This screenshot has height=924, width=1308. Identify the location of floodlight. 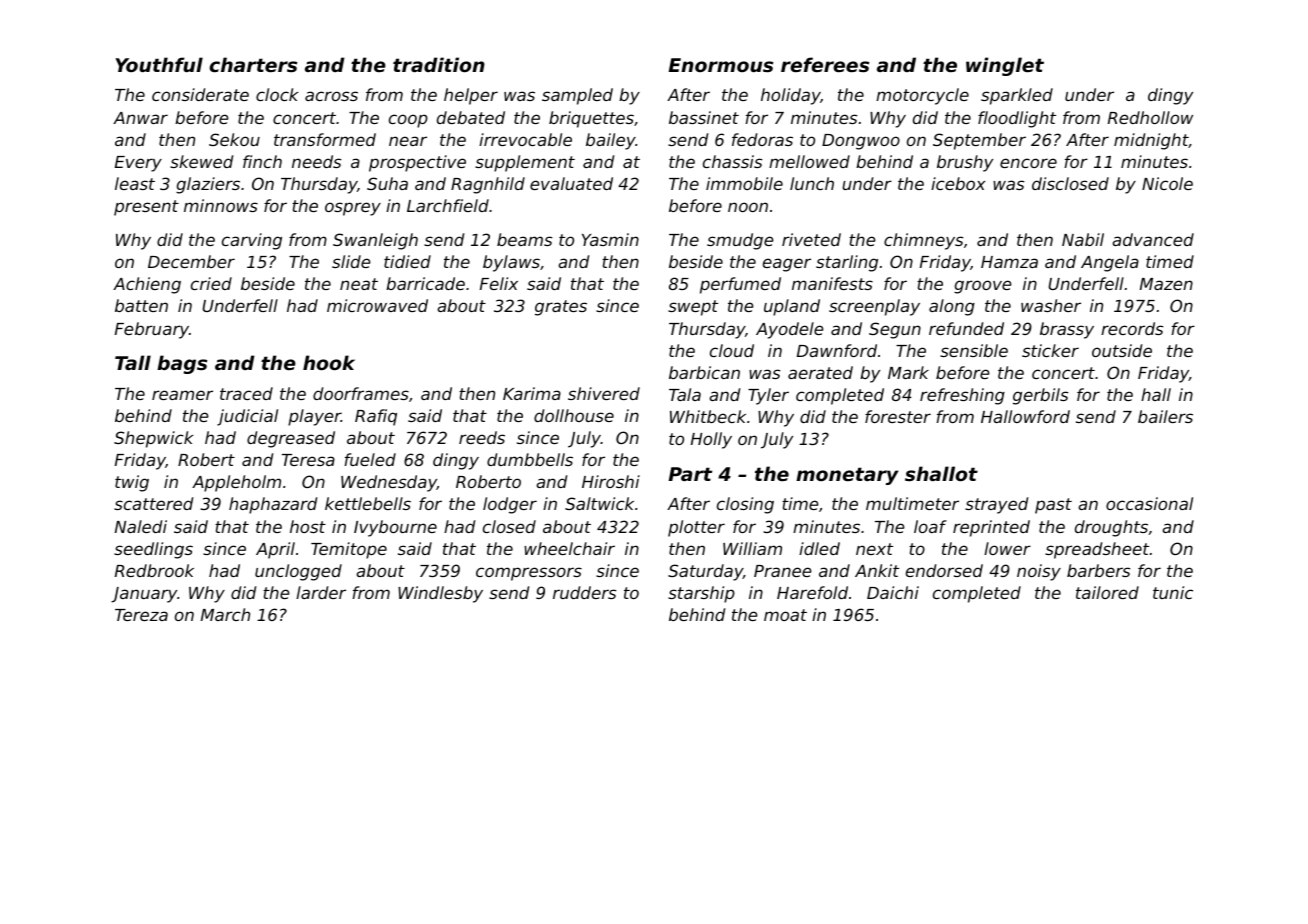
(1017, 119).
